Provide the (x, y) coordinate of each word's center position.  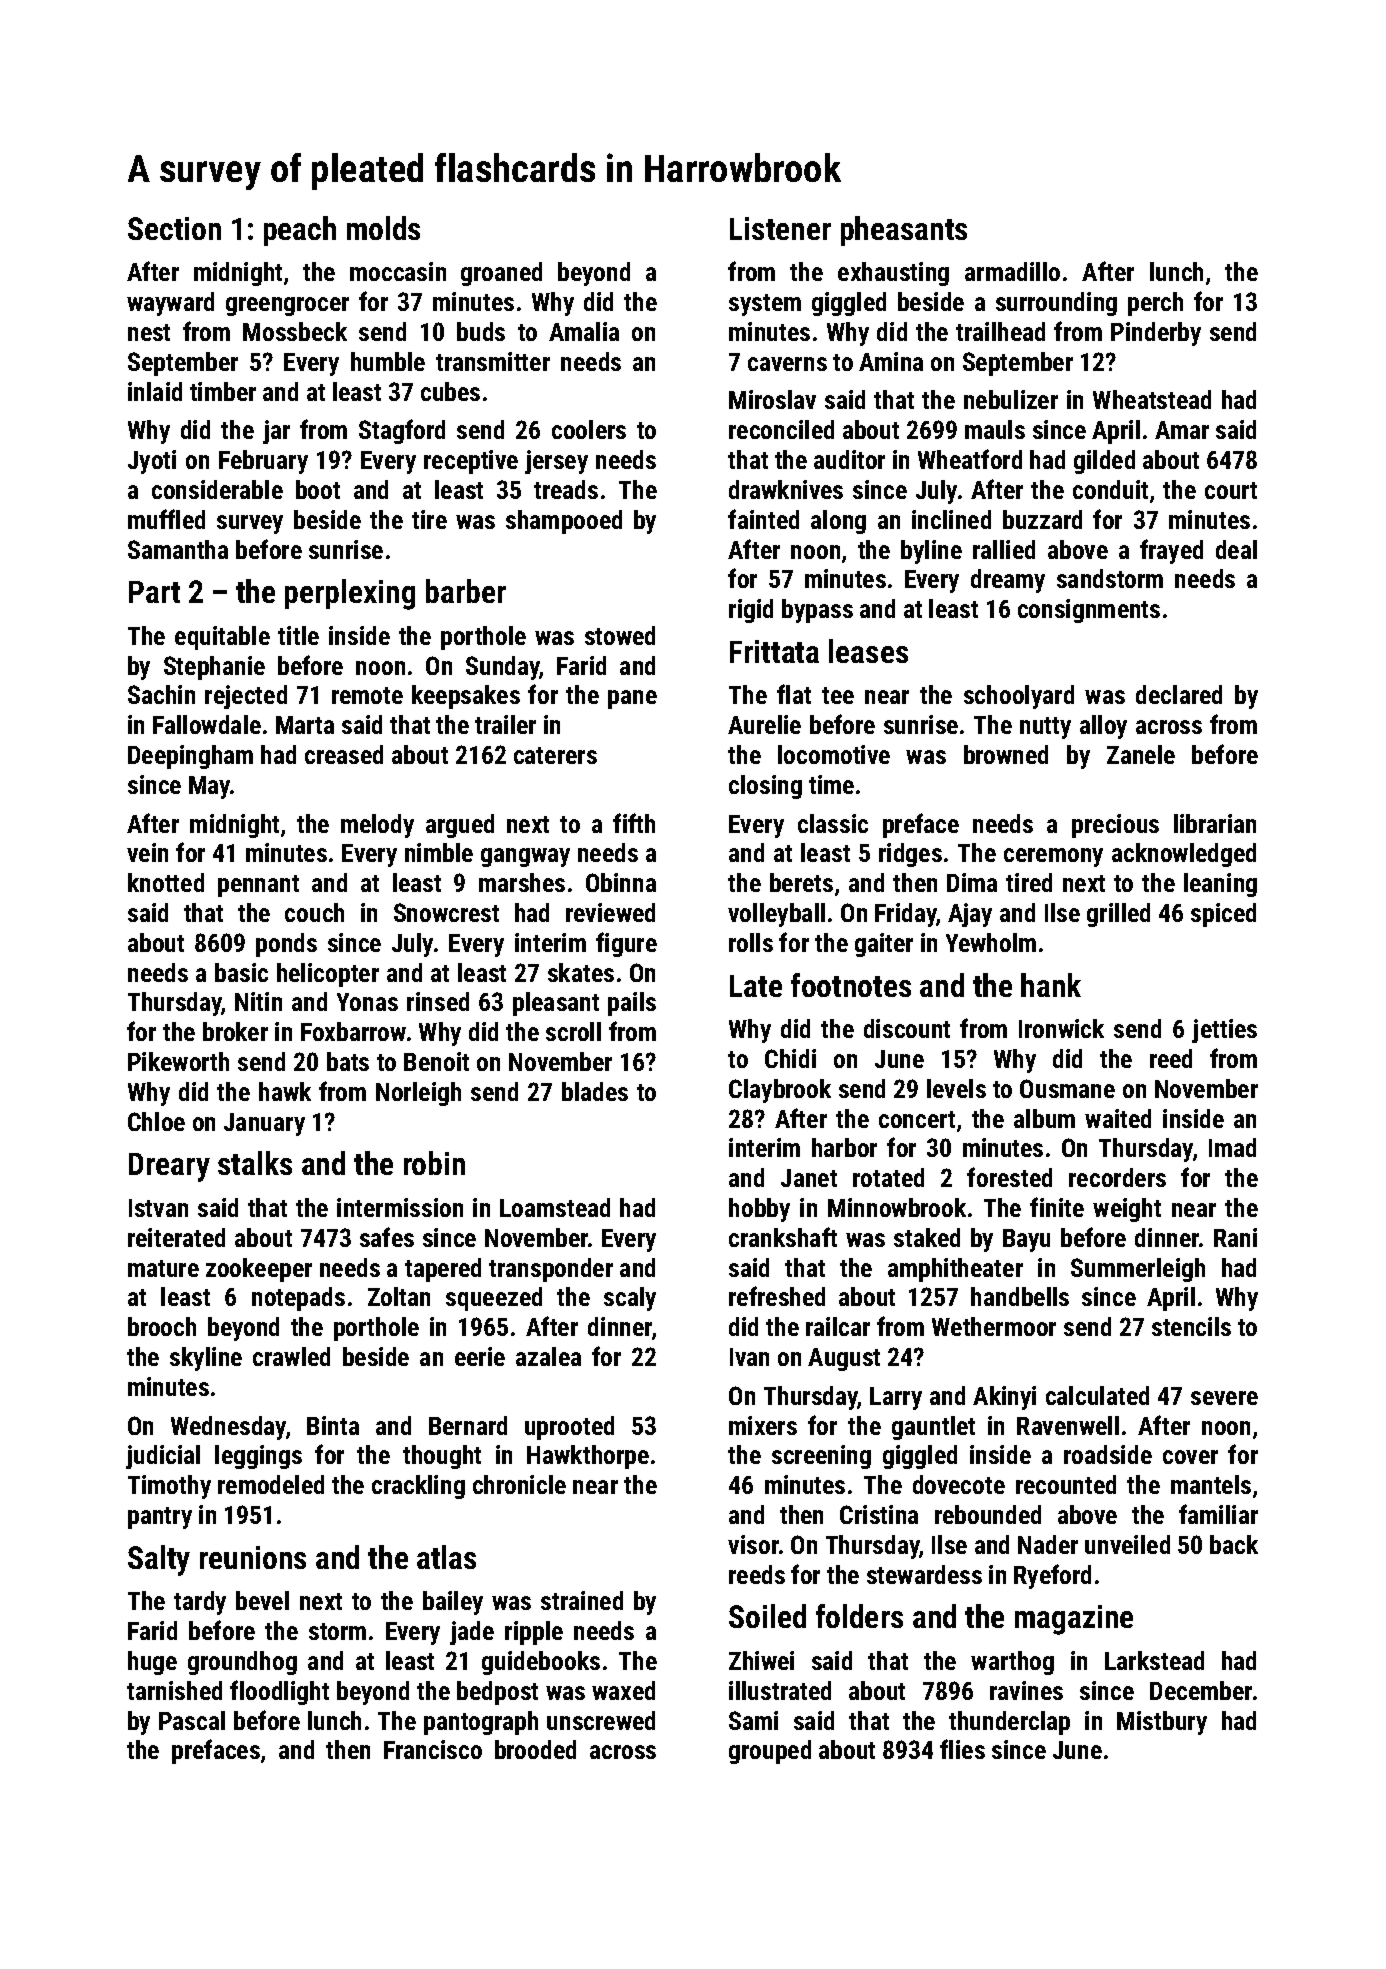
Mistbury (1162, 1723)
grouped (770, 1752)
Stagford (402, 431)
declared (1179, 694)
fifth (634, 823)
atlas (446, 1557)
